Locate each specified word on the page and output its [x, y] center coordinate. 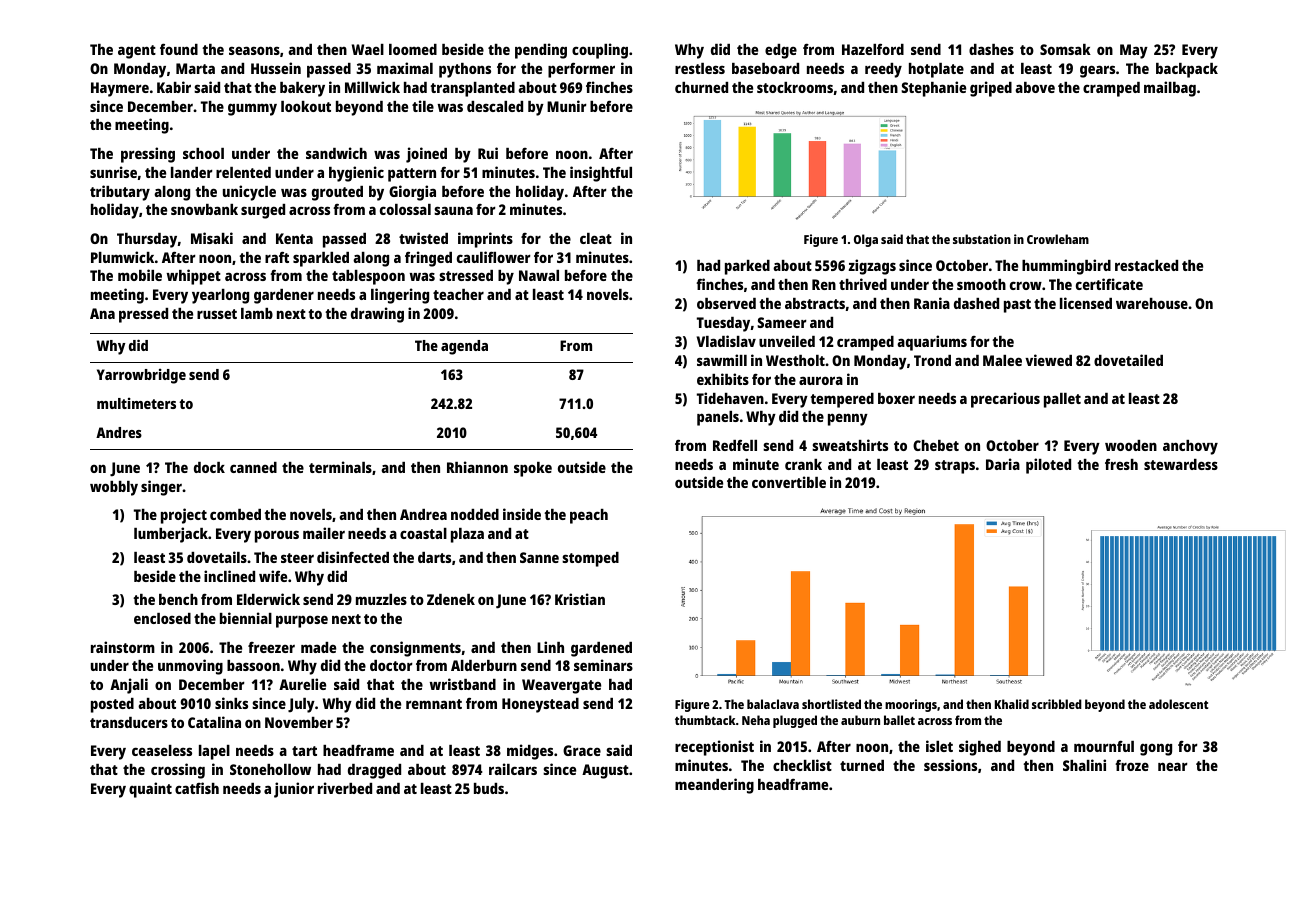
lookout [306, 106]
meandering [714, 786]
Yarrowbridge [141, 376]
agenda [464, 347]
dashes [991, 49]
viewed [1048, 360]
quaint [150, 790]
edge [781, 51]
